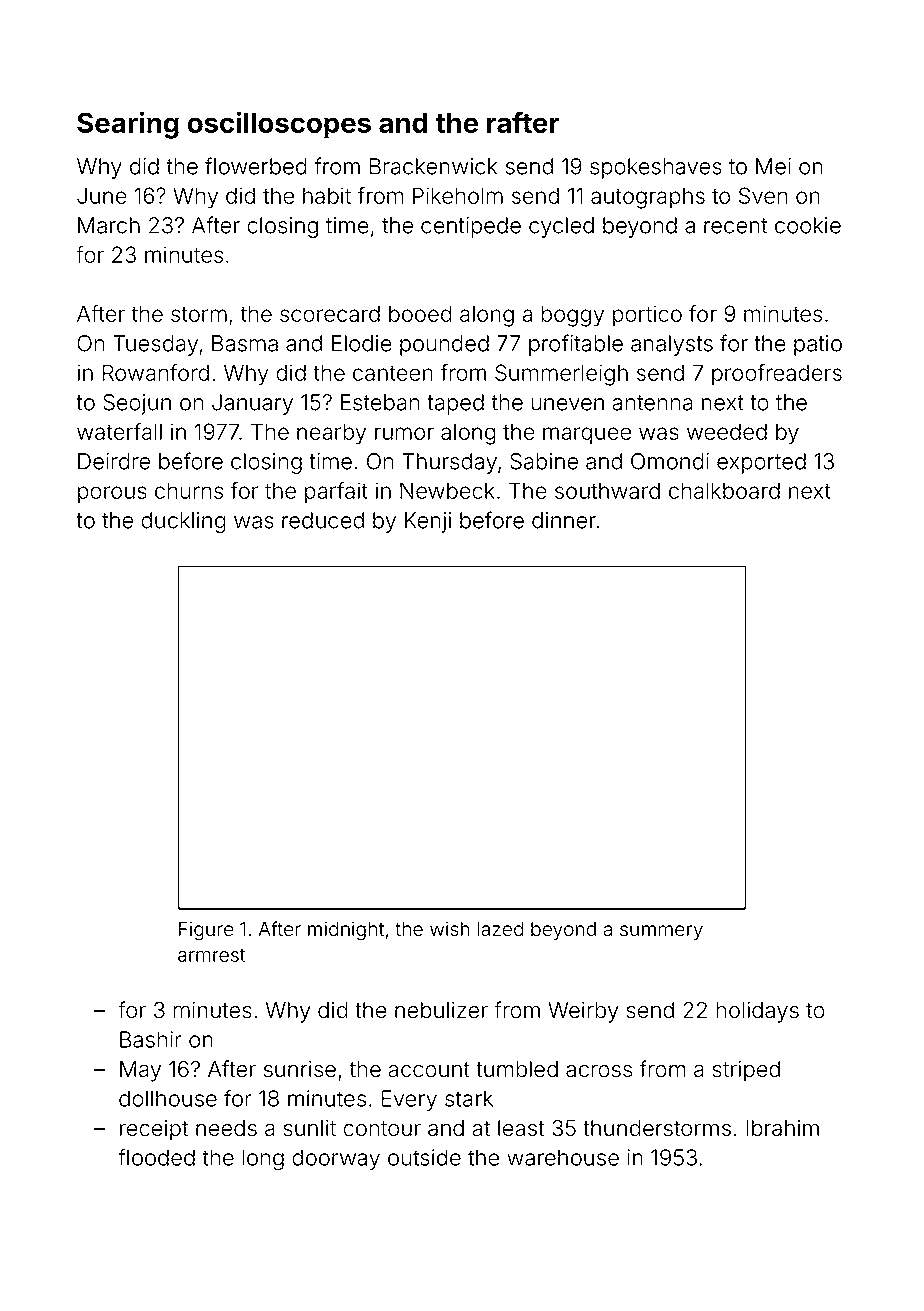  Describe the element at coordinates (189, 490) in the screenshot. I see `churns` at that location.
